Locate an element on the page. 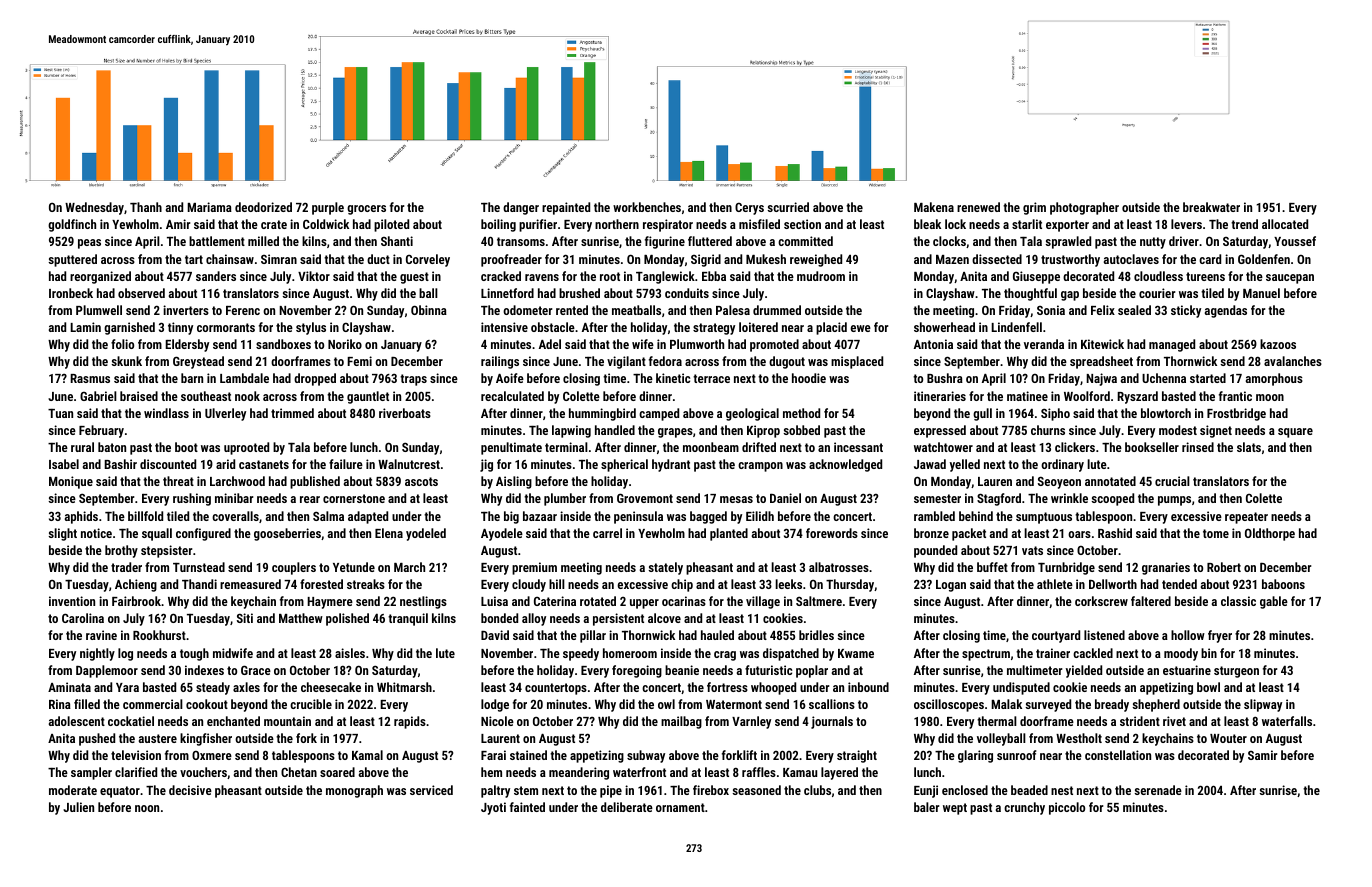 The width and height of the document is (1372, 887). peninsula is located at coordinates (638, 517).
